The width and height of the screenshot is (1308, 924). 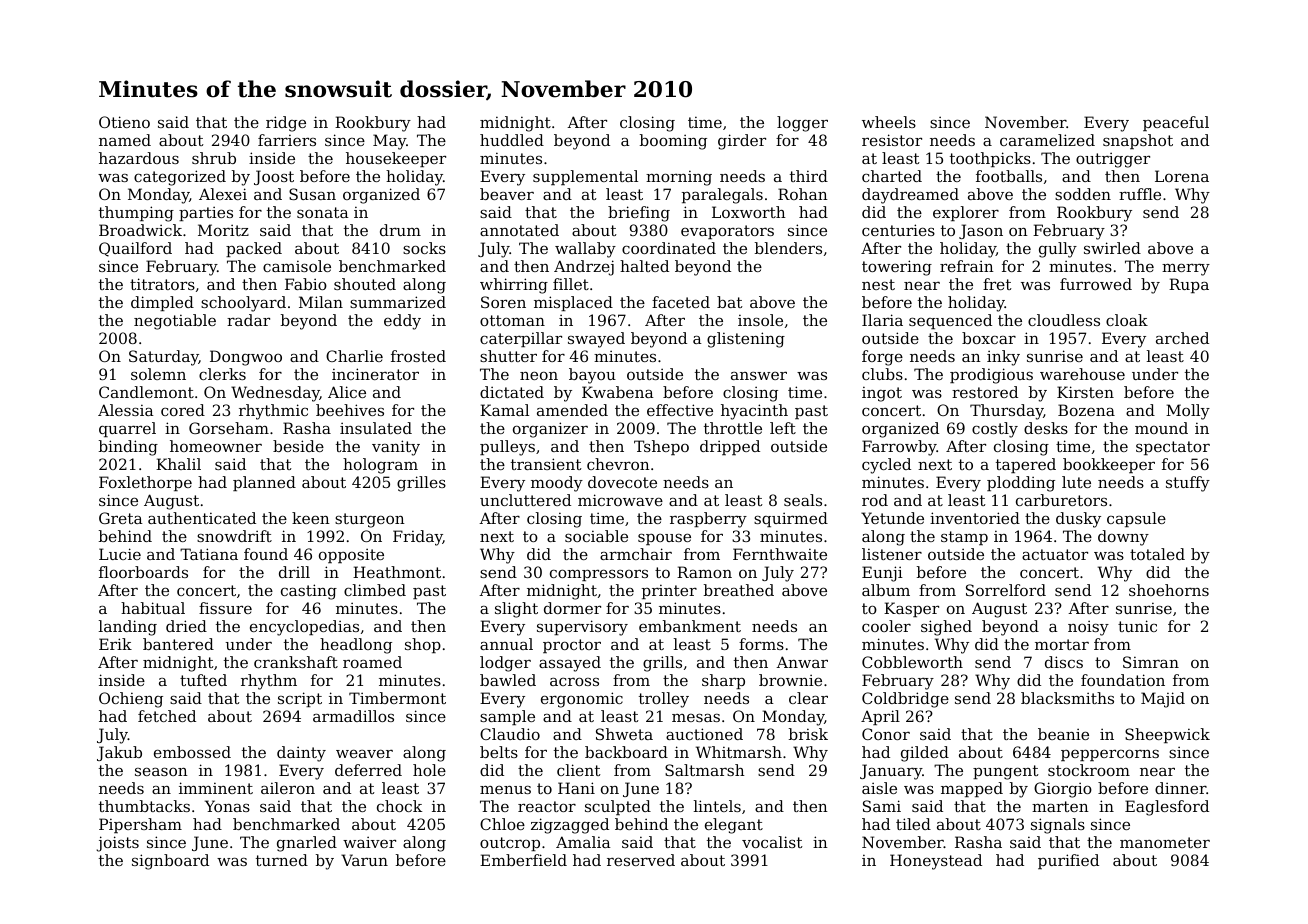 I want to click on footballs, so click(x=1009, y=176).
